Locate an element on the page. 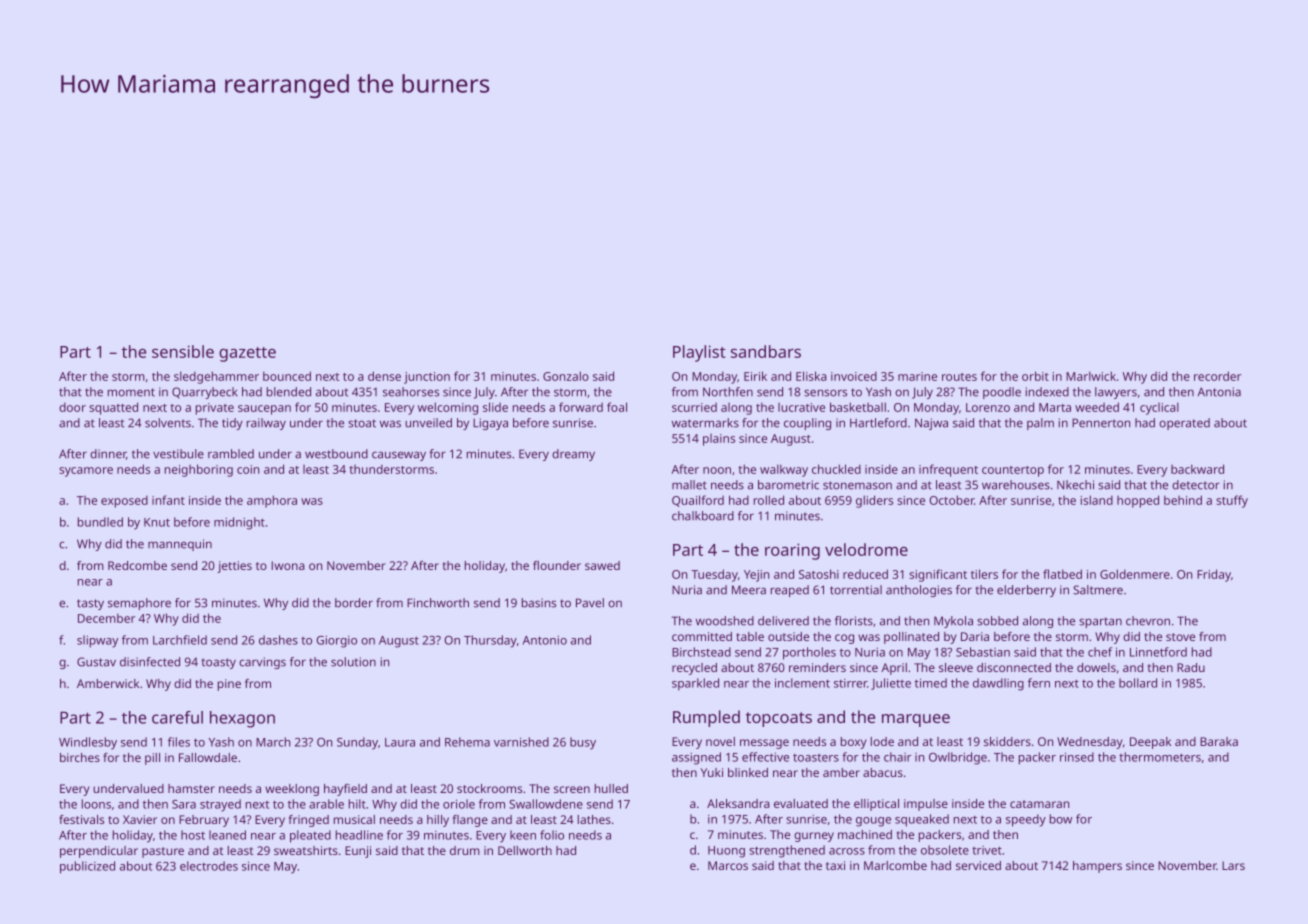 The height and width of the document is (924, 1308). carvings is located at coordinates (262, 663).
